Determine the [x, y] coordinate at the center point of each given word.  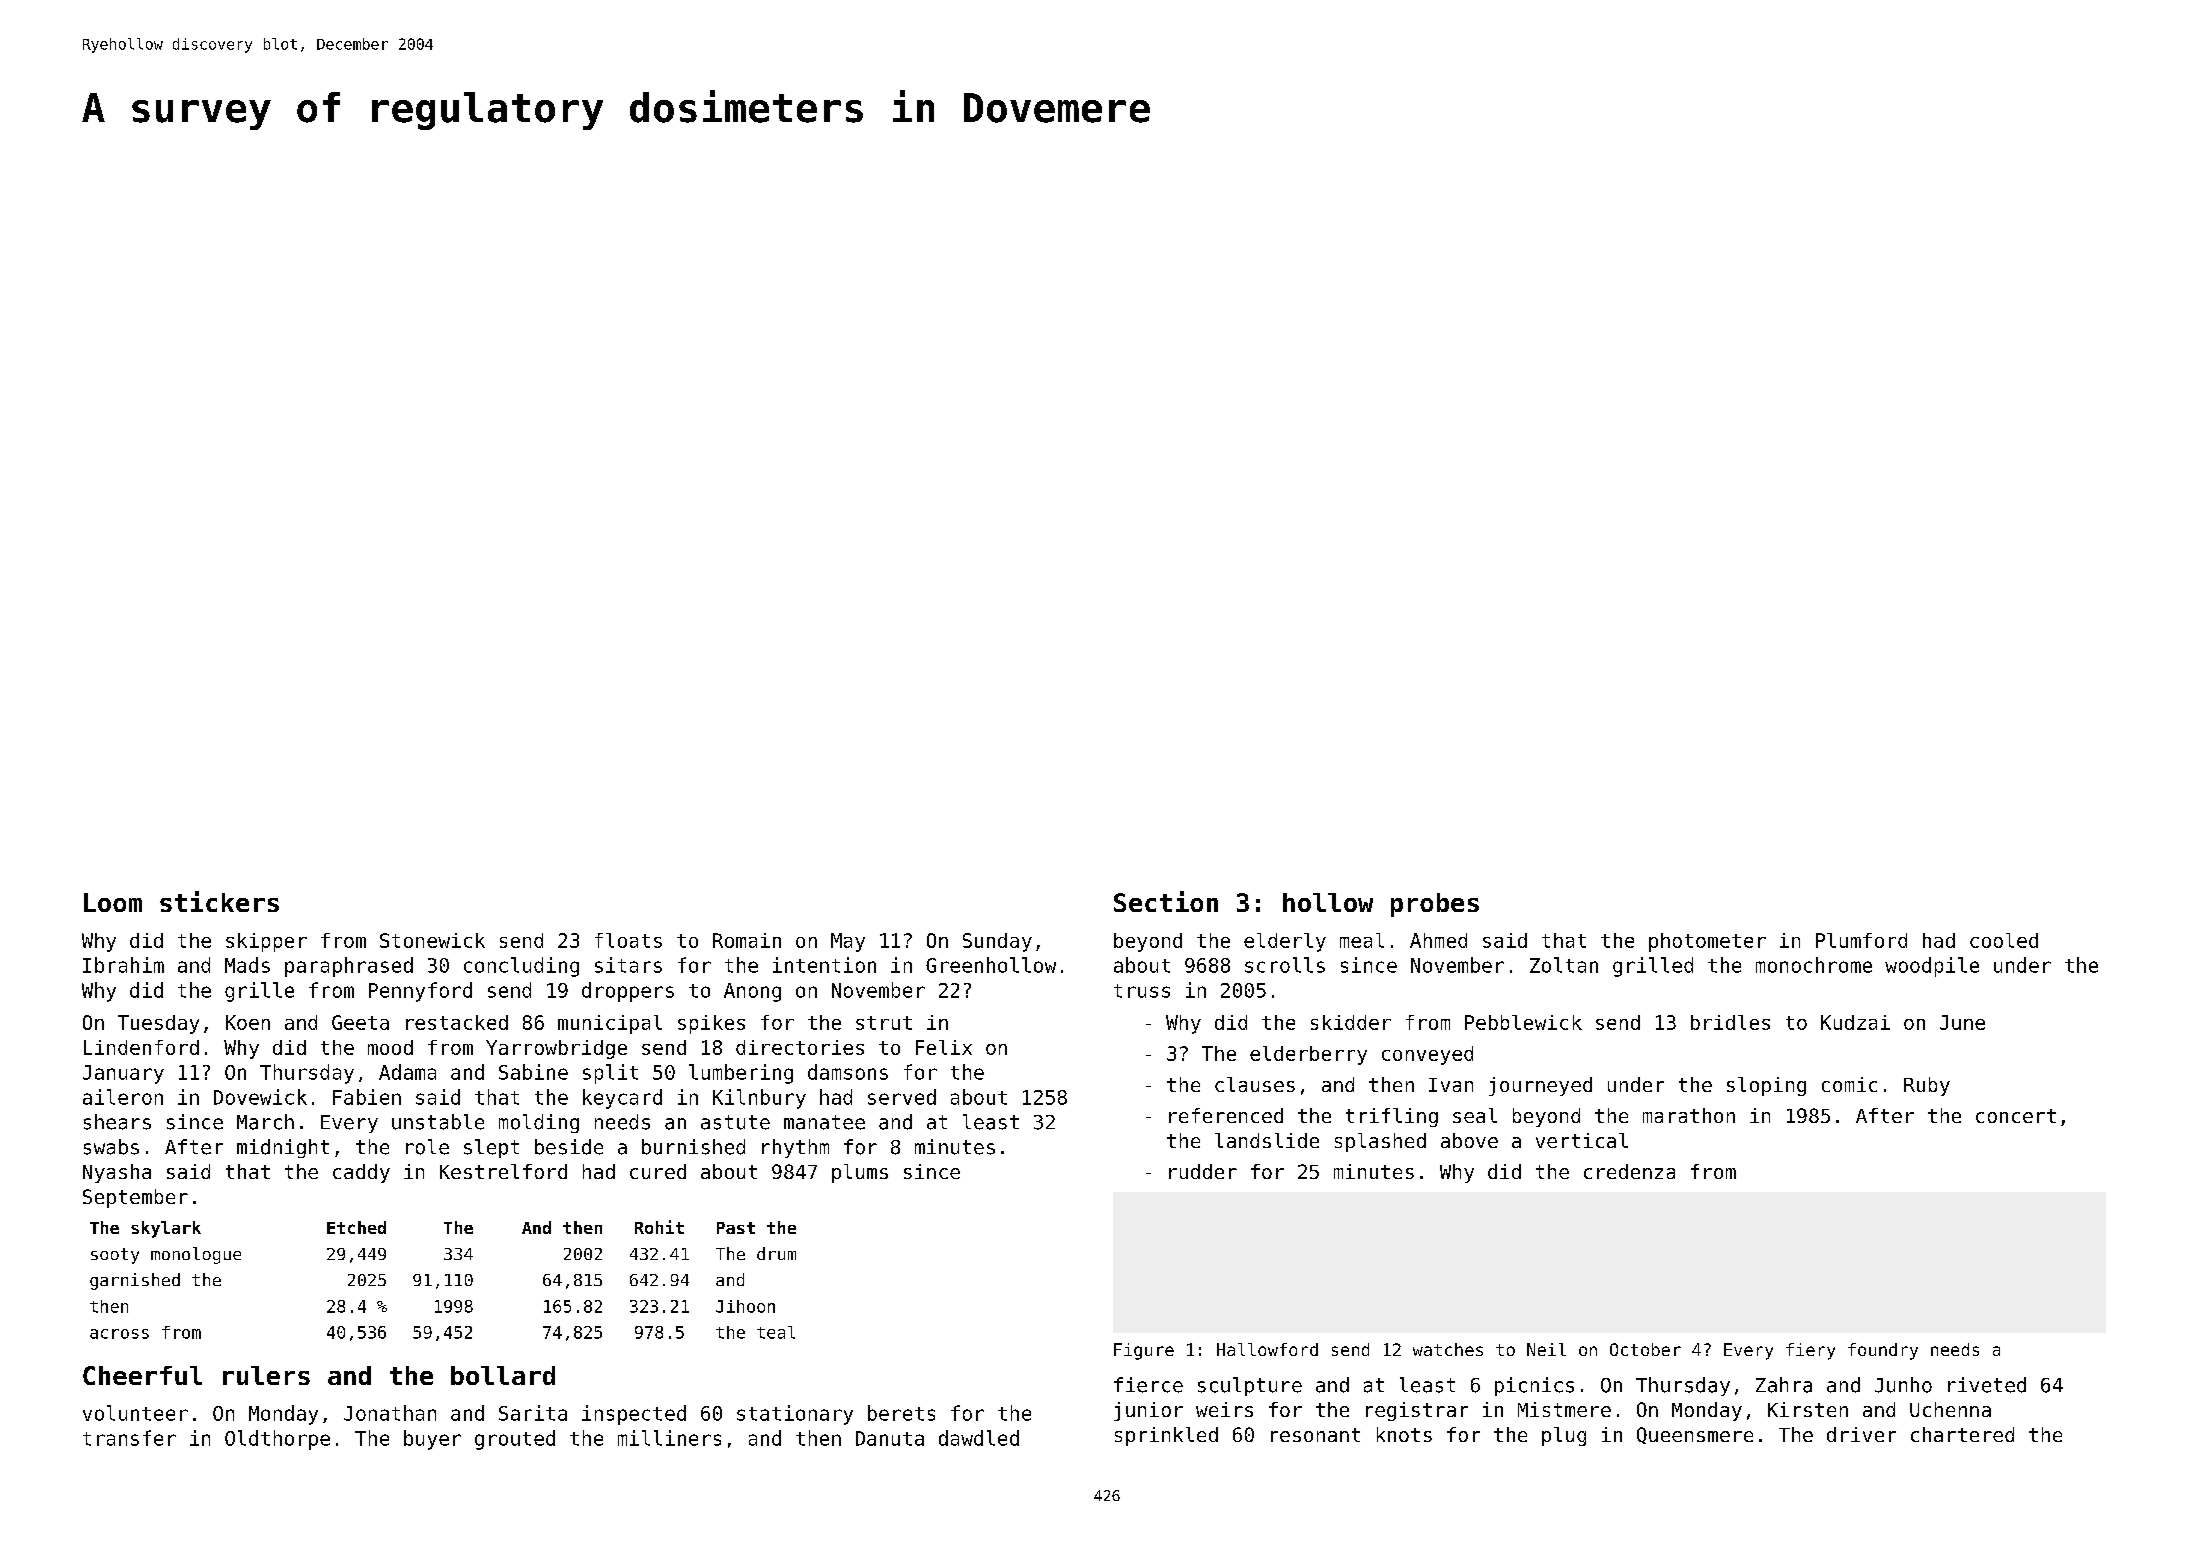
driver [1861, 1434]
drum [776, 1253]
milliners [669, 1438]
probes [1435, 905]
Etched [356, 1227]
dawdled [979, 1438]
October [1645, 1349]
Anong [752, 992]
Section [1166, 901]
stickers [219, 901]
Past [736, 1228]
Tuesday [158, 1024]
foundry [1883, 1351]
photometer [1707, 942]
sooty [115, 1256]
